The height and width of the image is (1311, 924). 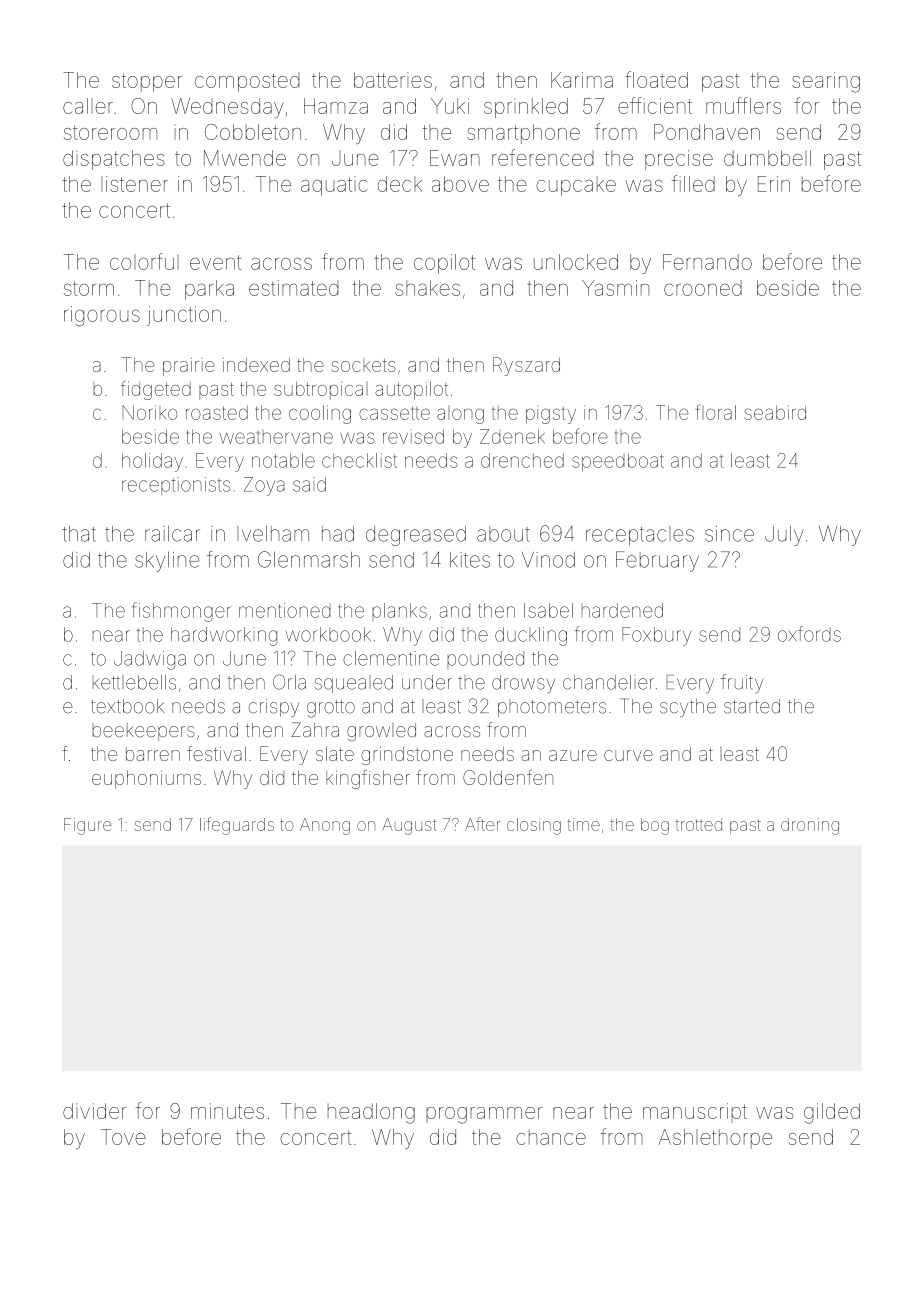 I want to click on since, so click(x=729, y=534).
